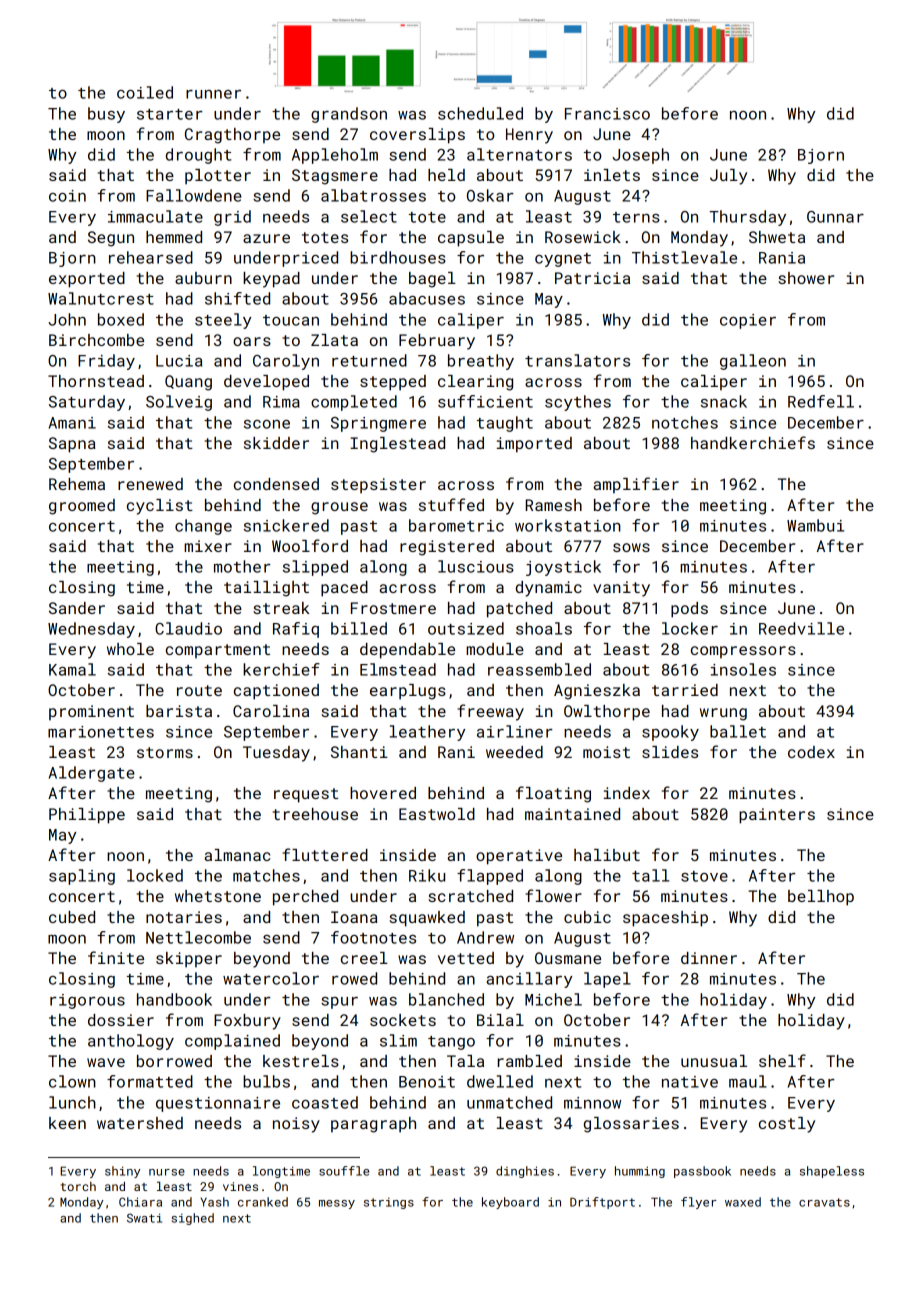 The height and width of the screenshot is (1314, 924). I want to click on Joseph, so click(640, 156).
